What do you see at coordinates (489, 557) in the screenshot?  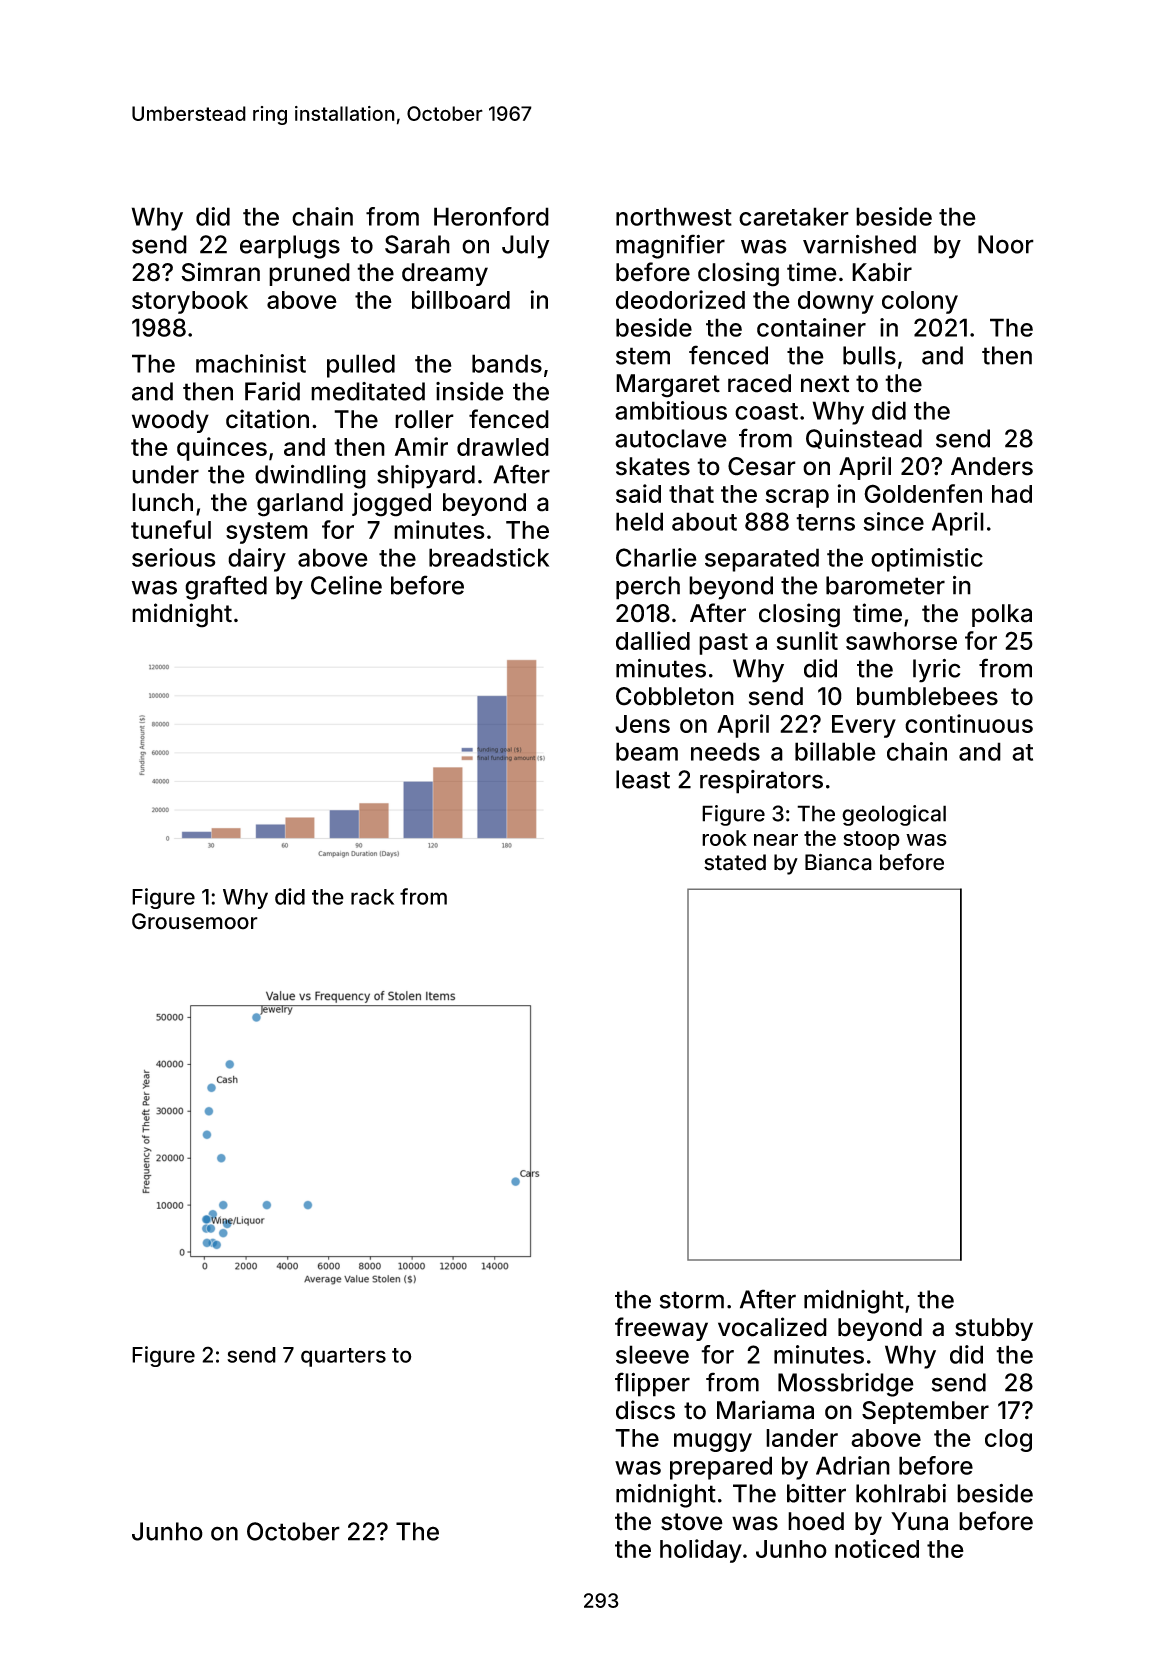 I see `breadstick` at bounding box center [489, 557].
